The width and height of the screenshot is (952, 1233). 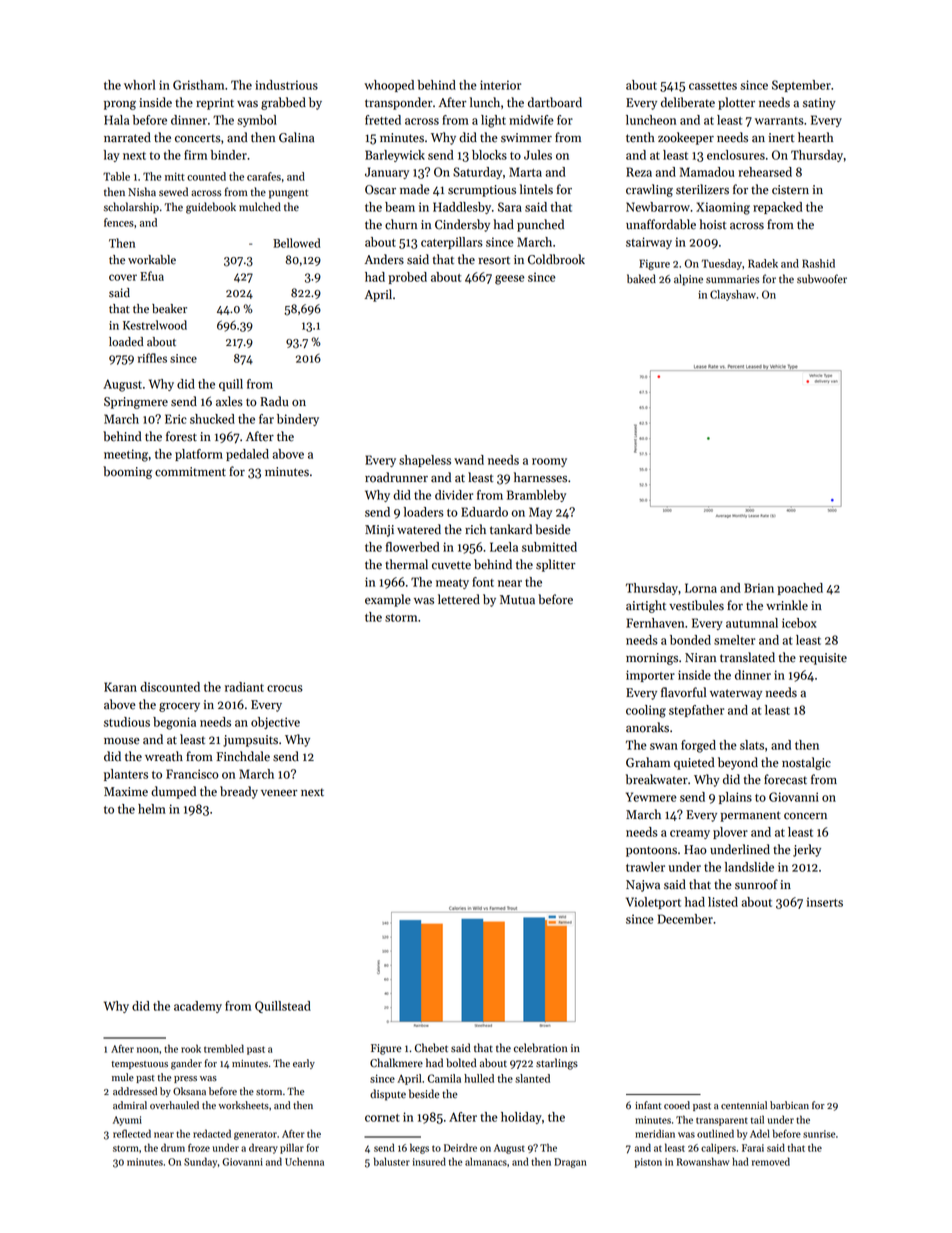 What do you see at coordinates (198, 1007) in the screenshot?
I see `academy` at bounding box center [198, 1007].
